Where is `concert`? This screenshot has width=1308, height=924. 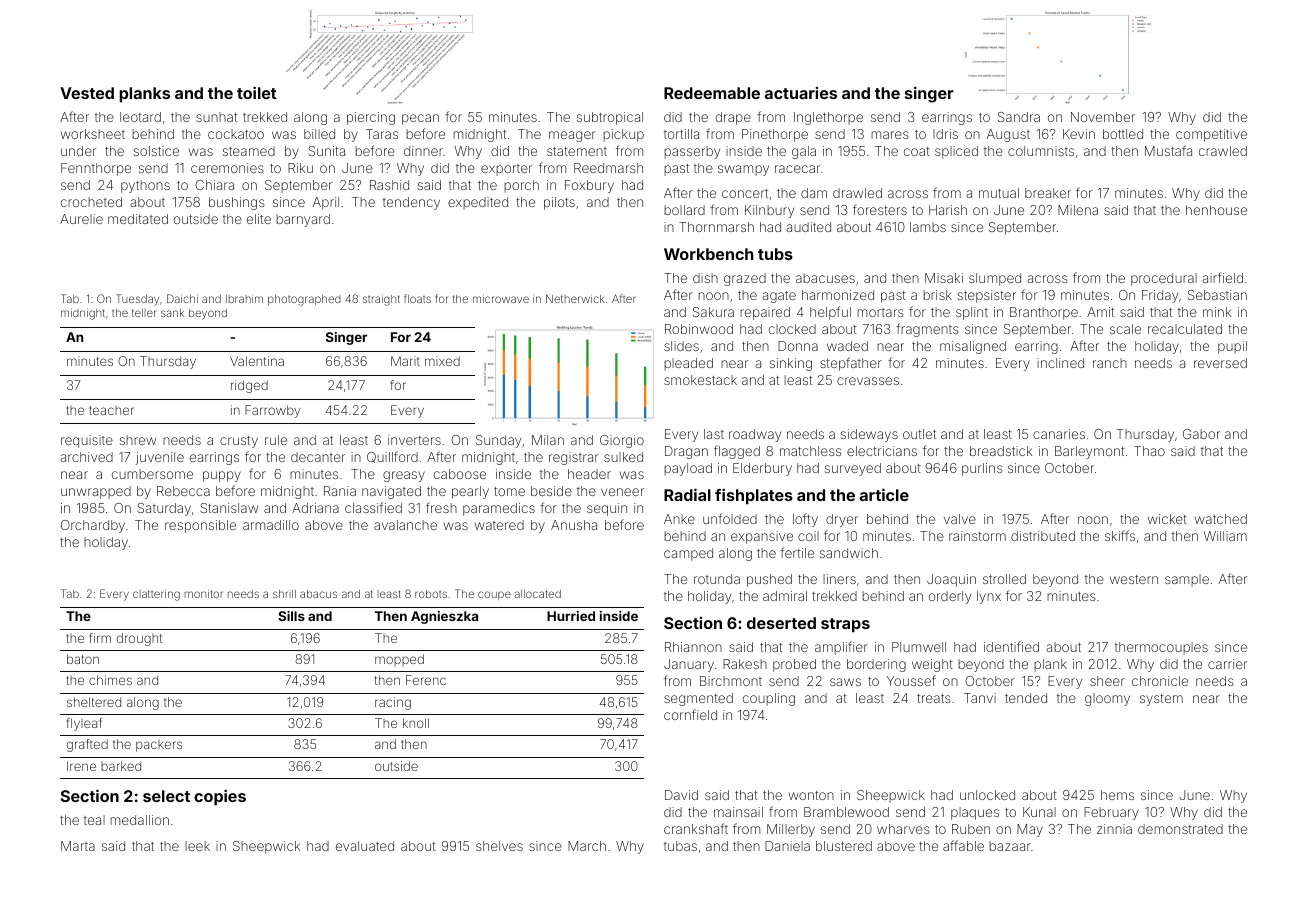
concert is located at coordinates (745, 193).
